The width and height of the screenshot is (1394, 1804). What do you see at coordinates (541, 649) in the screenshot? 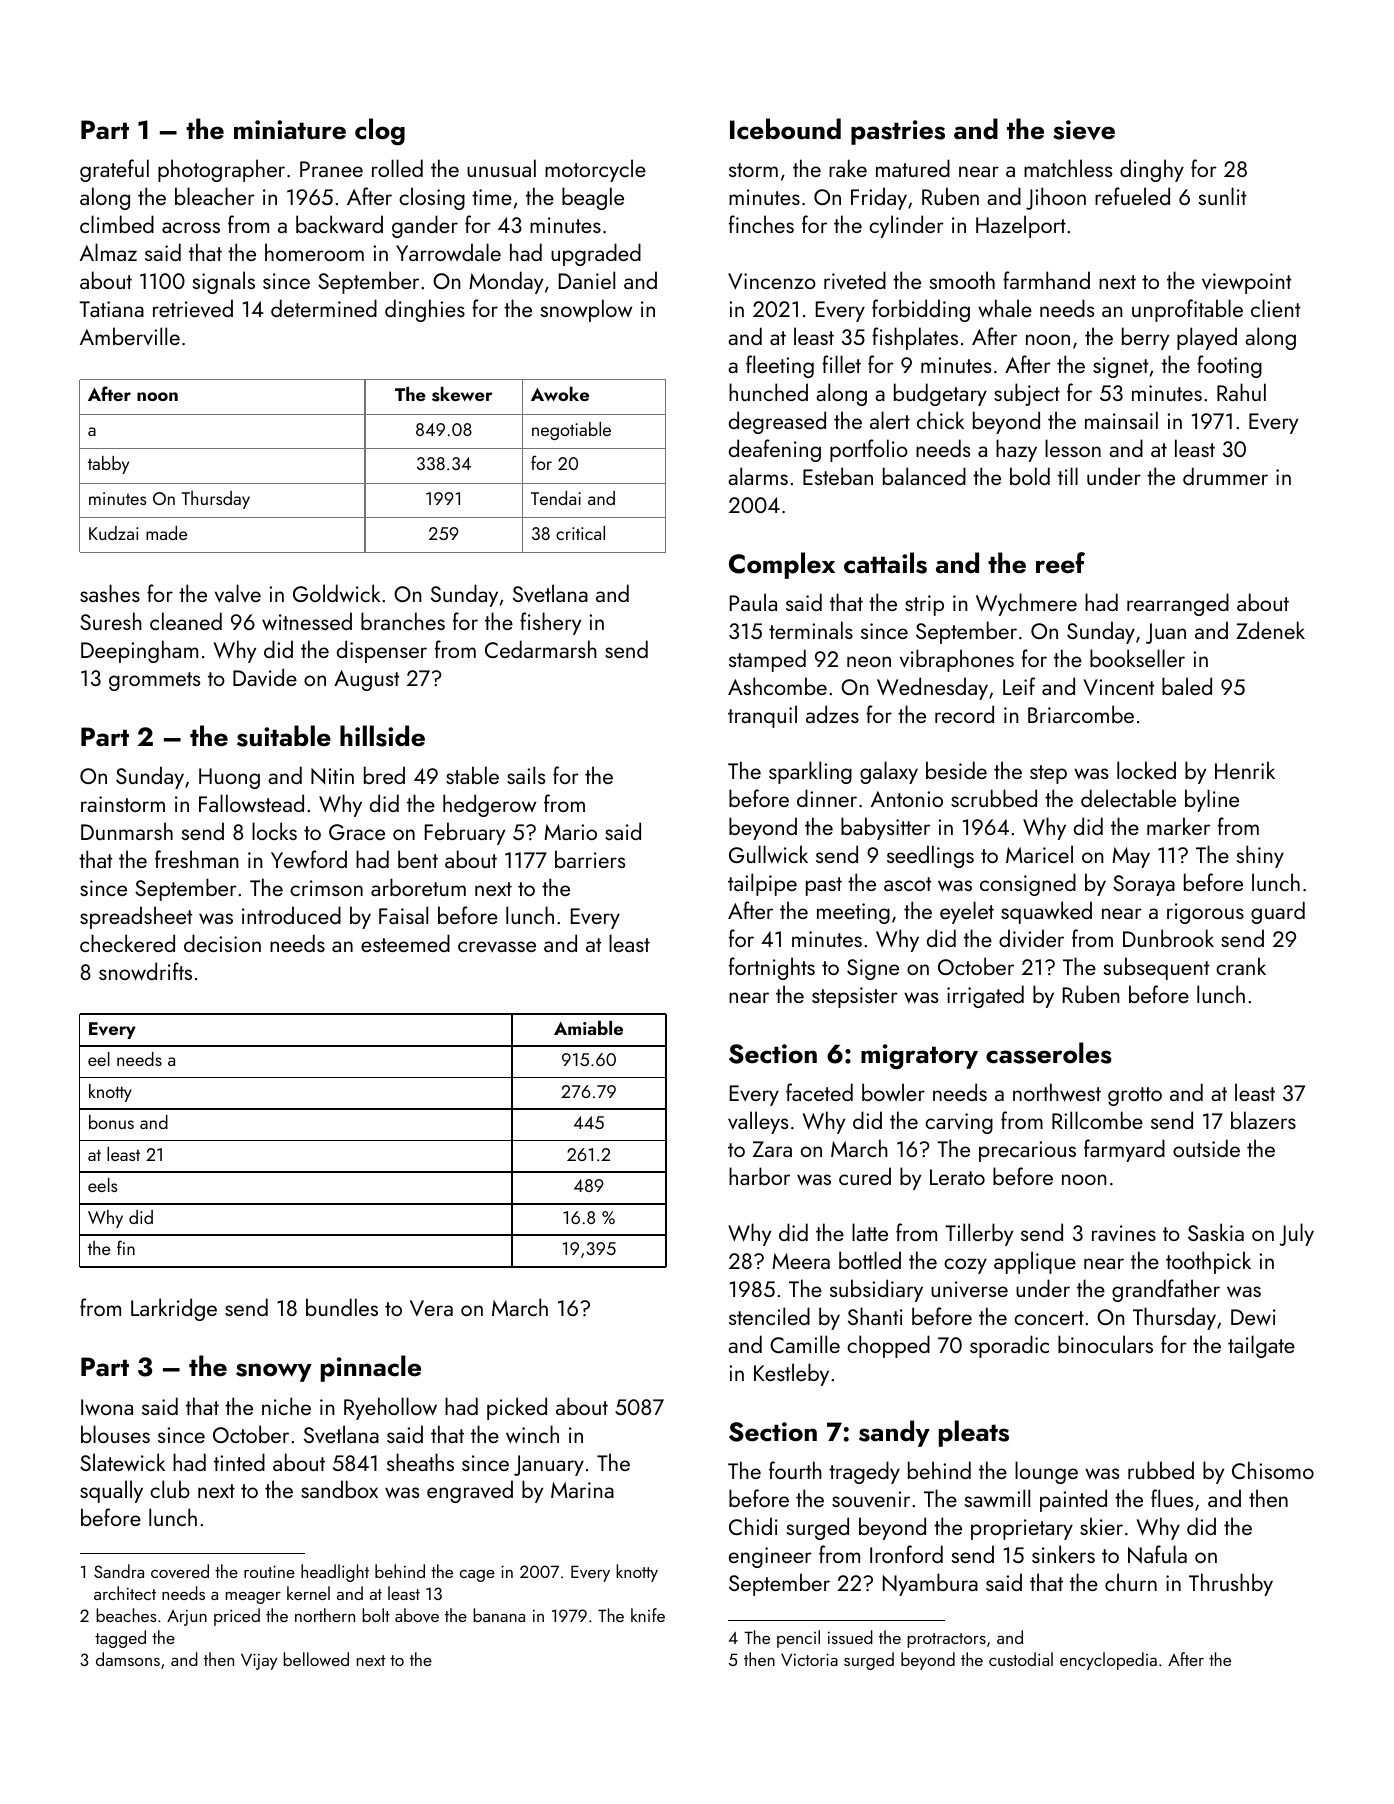
I see `Cedarmarsh` at bounding box center [541, 649].
